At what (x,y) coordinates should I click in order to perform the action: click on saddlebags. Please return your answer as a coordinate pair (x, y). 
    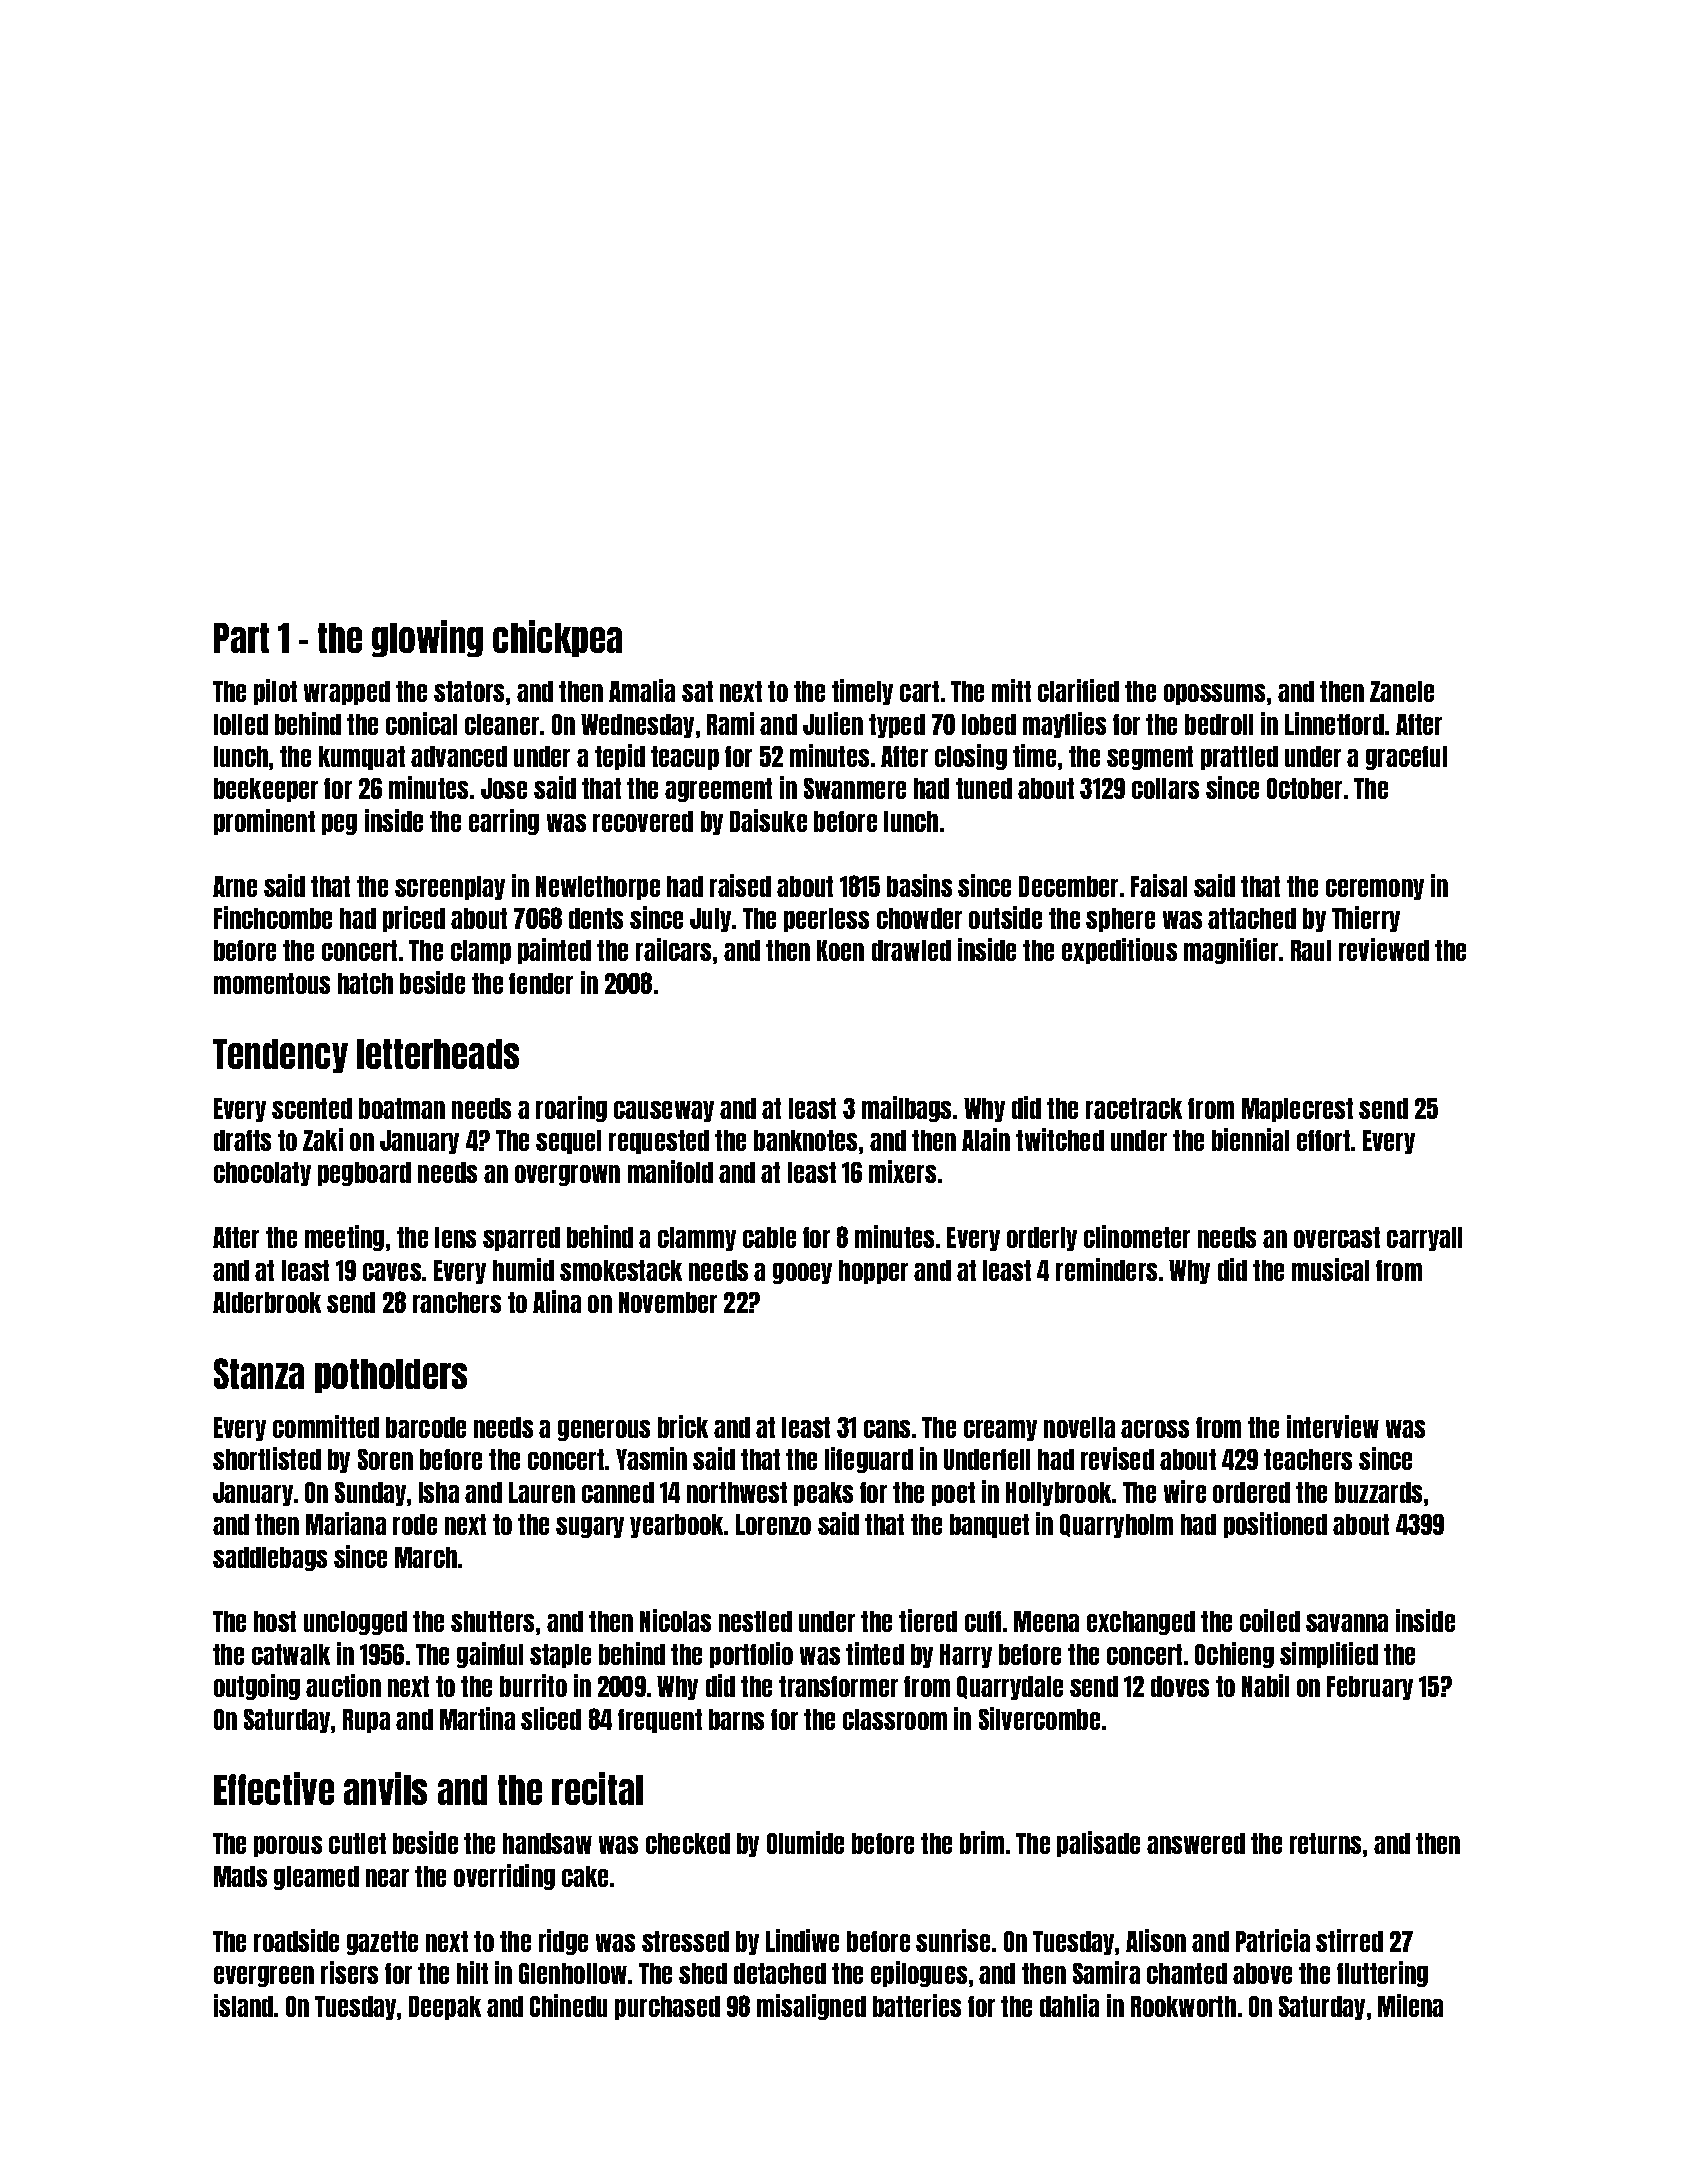
    Looking at the image, I should click on (270, 1559).
